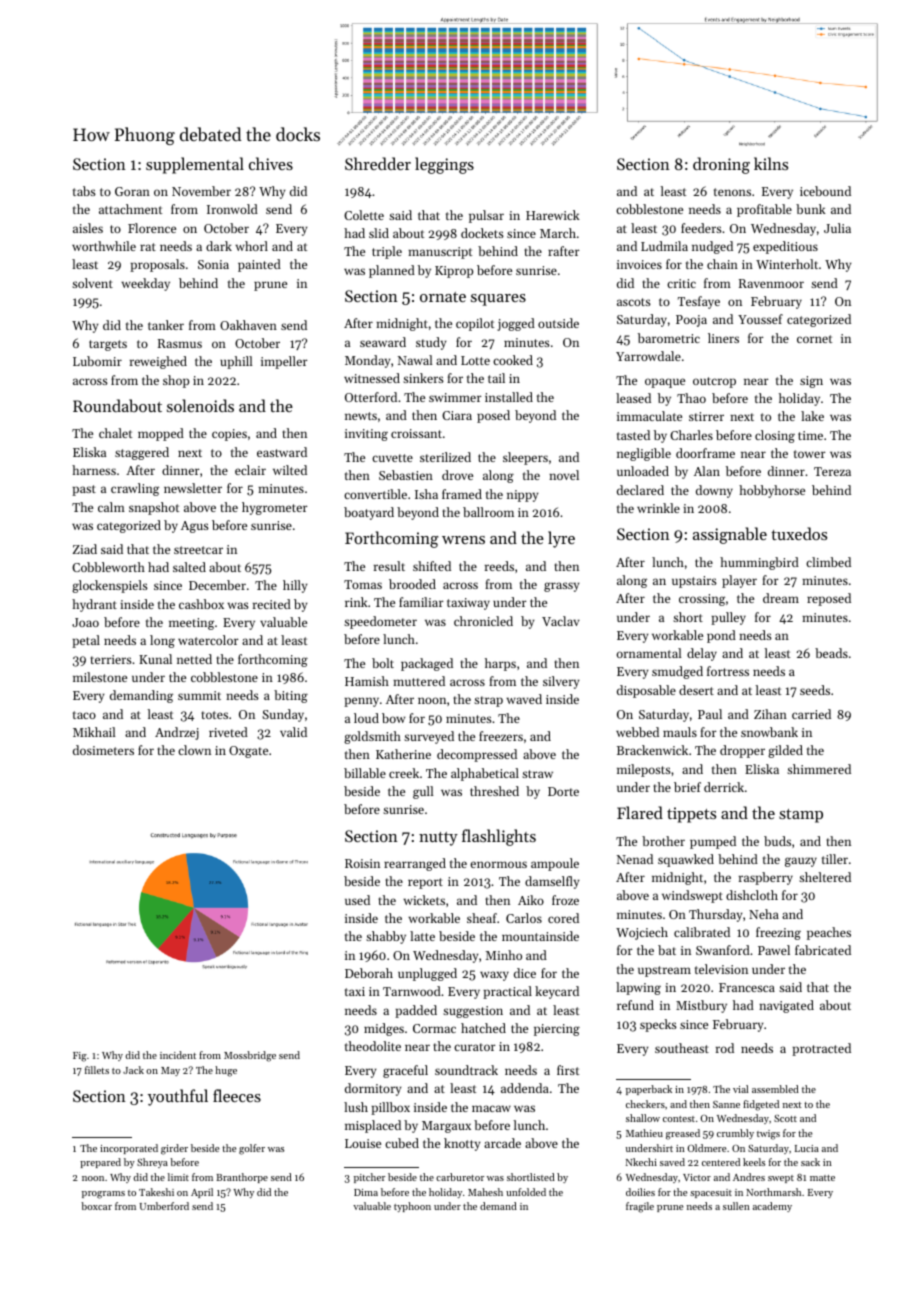  Describe the element at coordinates (195, 165) in the screenshot. I see `supplemental` at that location.
